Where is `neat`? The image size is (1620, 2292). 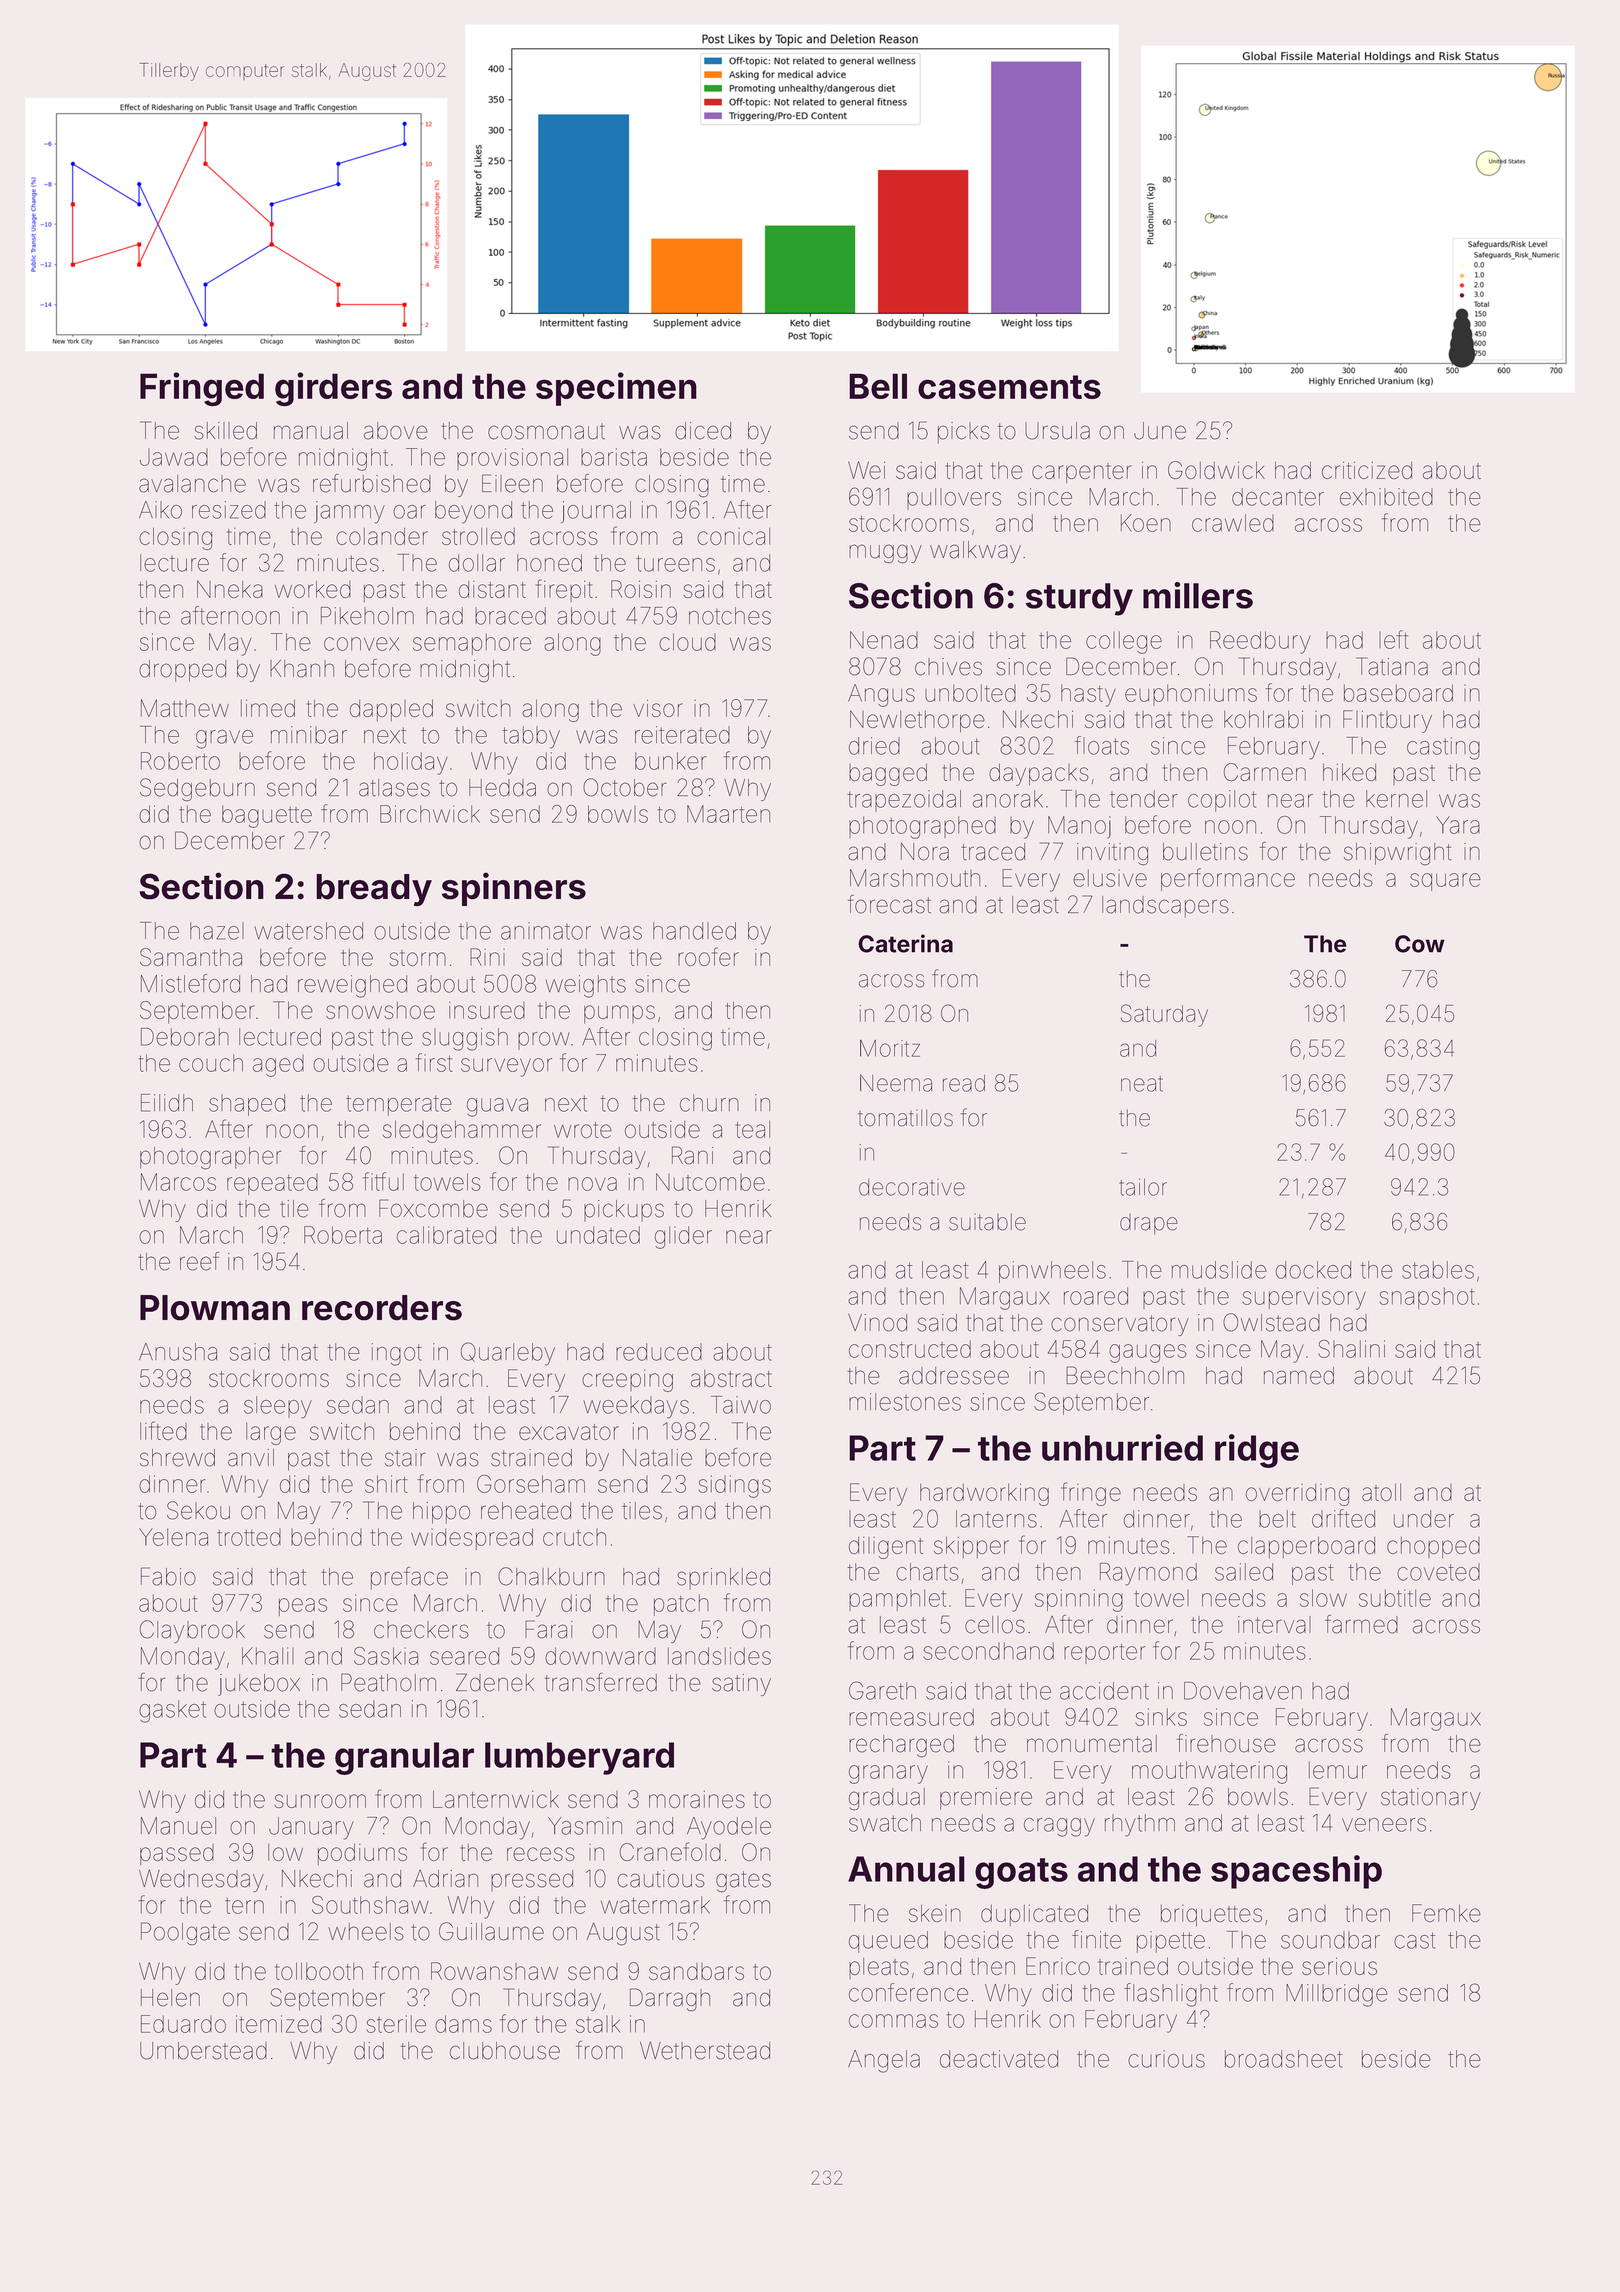
neat is located at coordinates (1142, 1084).
